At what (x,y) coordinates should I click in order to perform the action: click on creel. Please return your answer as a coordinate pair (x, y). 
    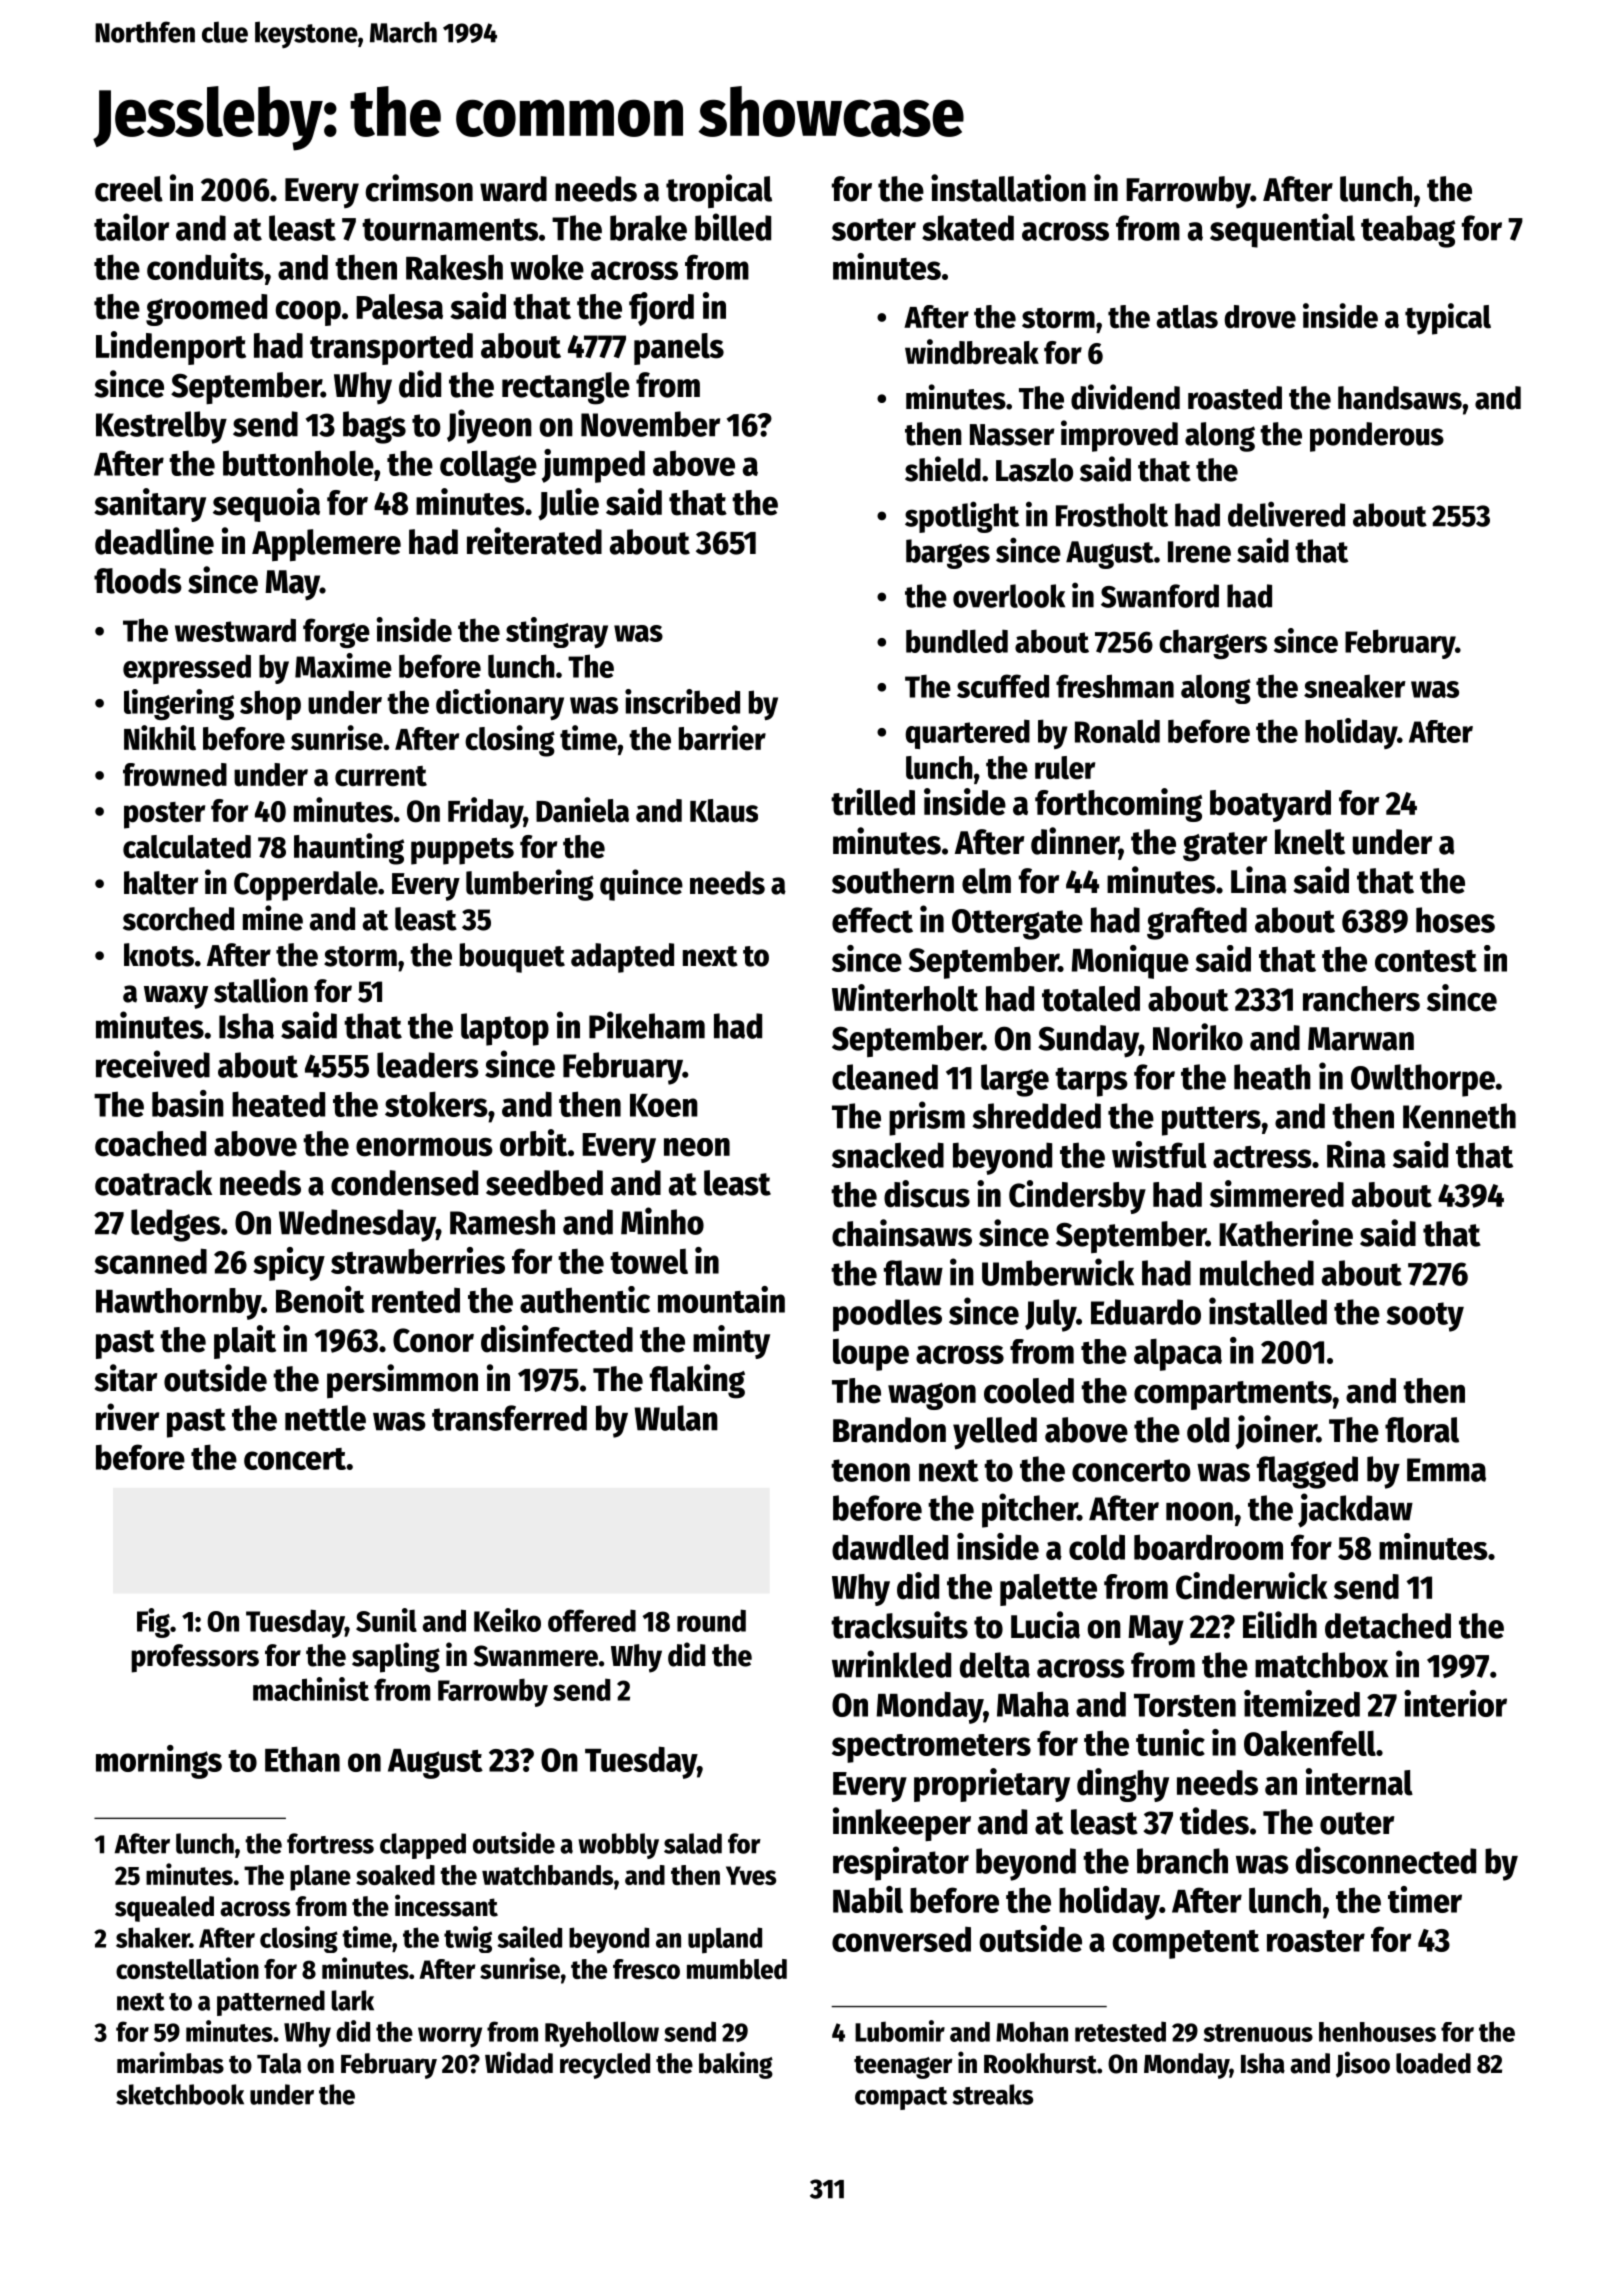
    Looking at the image, I should click on (129, 189).
